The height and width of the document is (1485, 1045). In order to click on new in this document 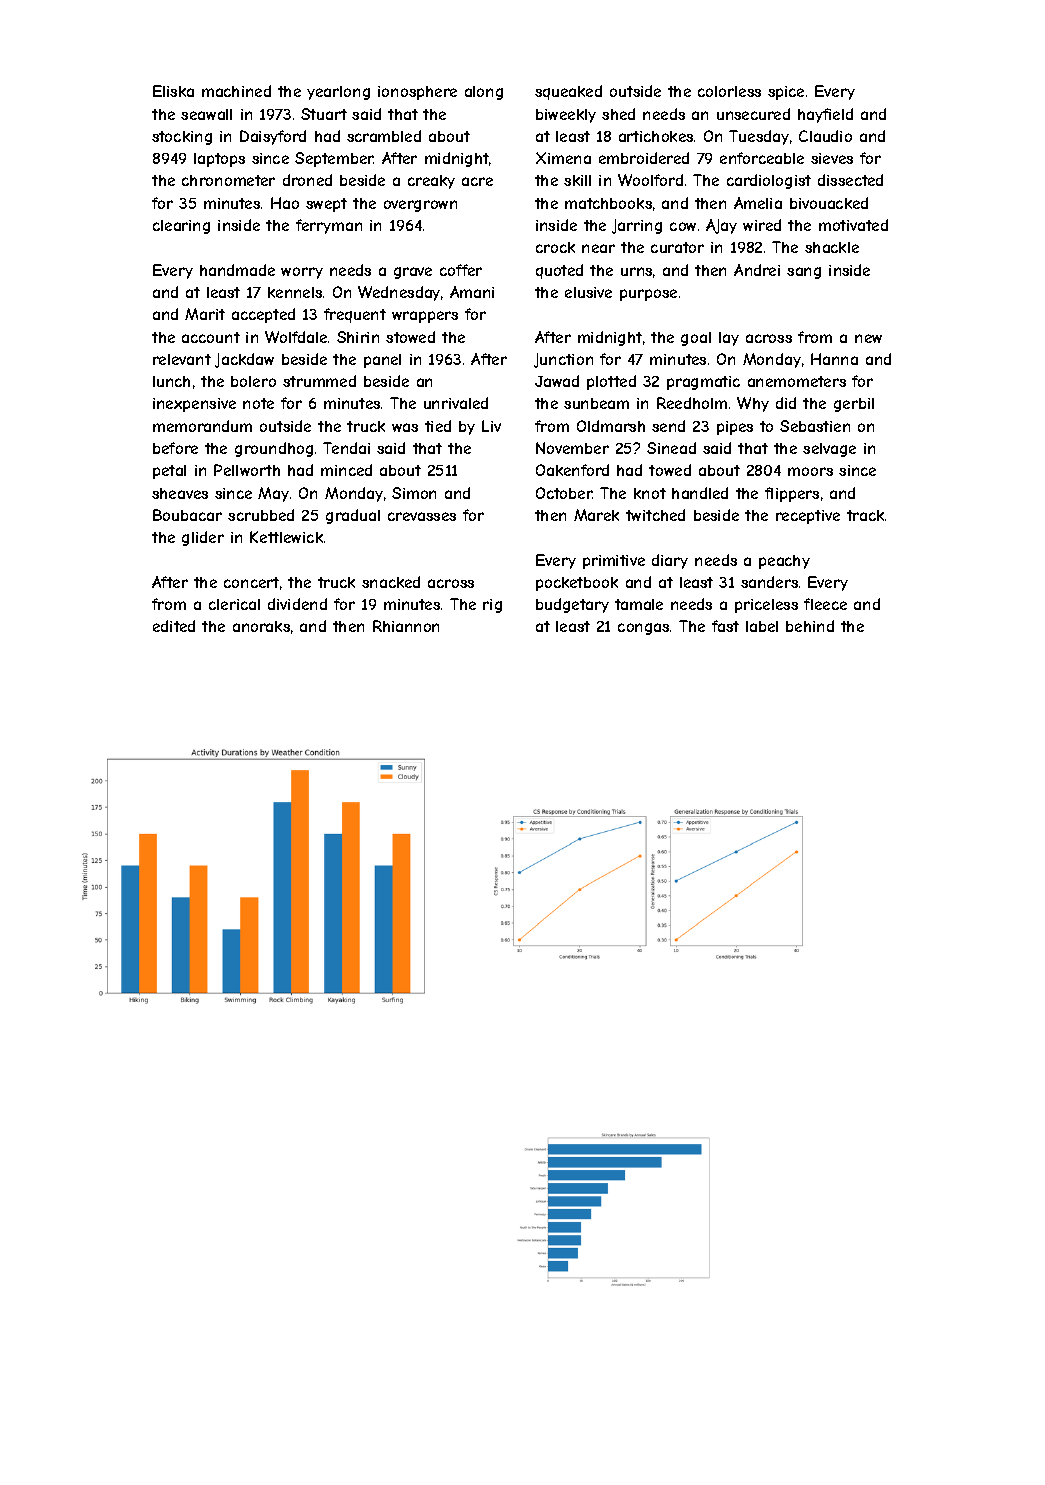, I will do `click(868, 338)`.
